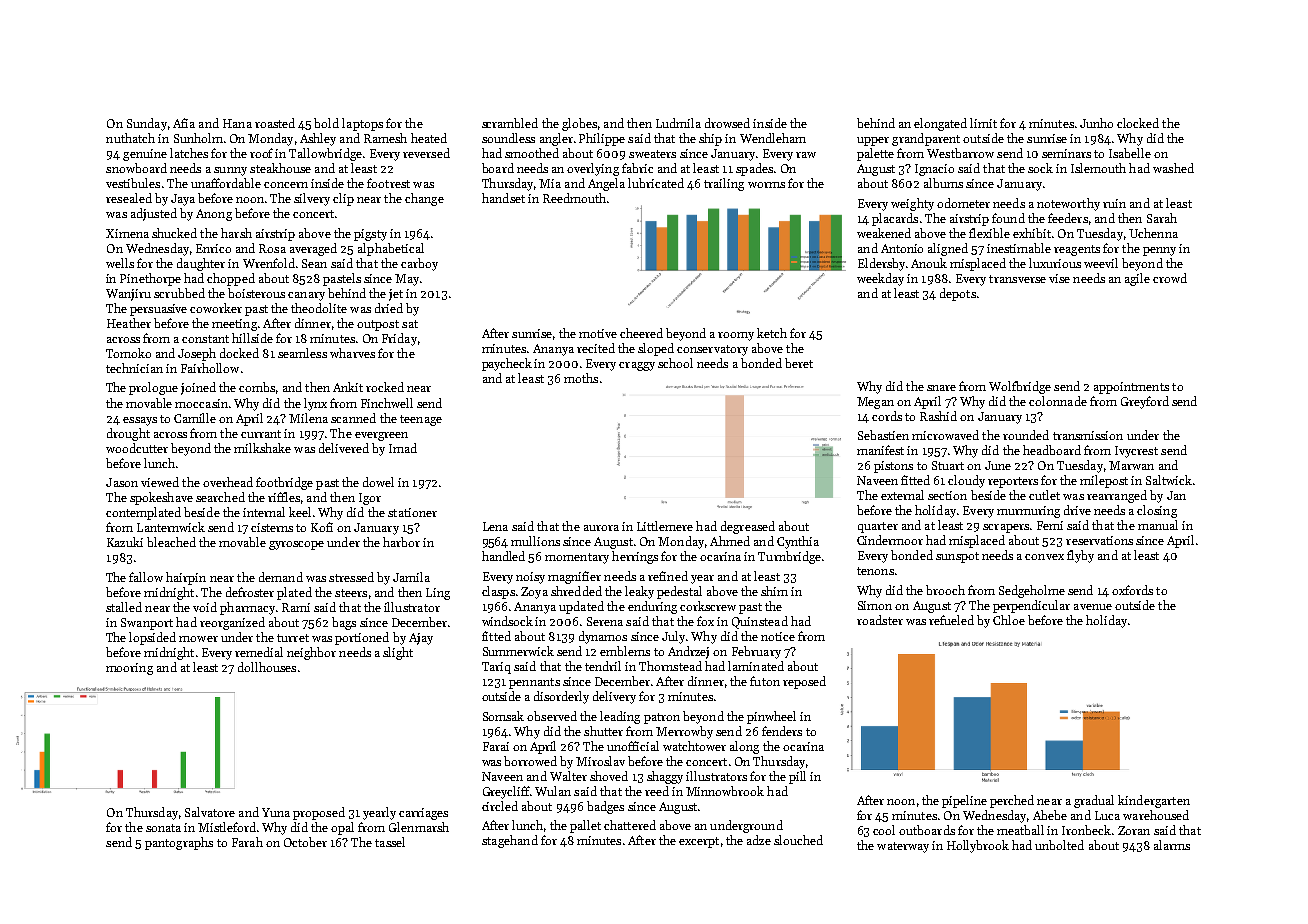 The image size is (1308, 924). What do you see at coordinates (983, 123) in the document?
I see `limit` at bounding box center [983, 123].
